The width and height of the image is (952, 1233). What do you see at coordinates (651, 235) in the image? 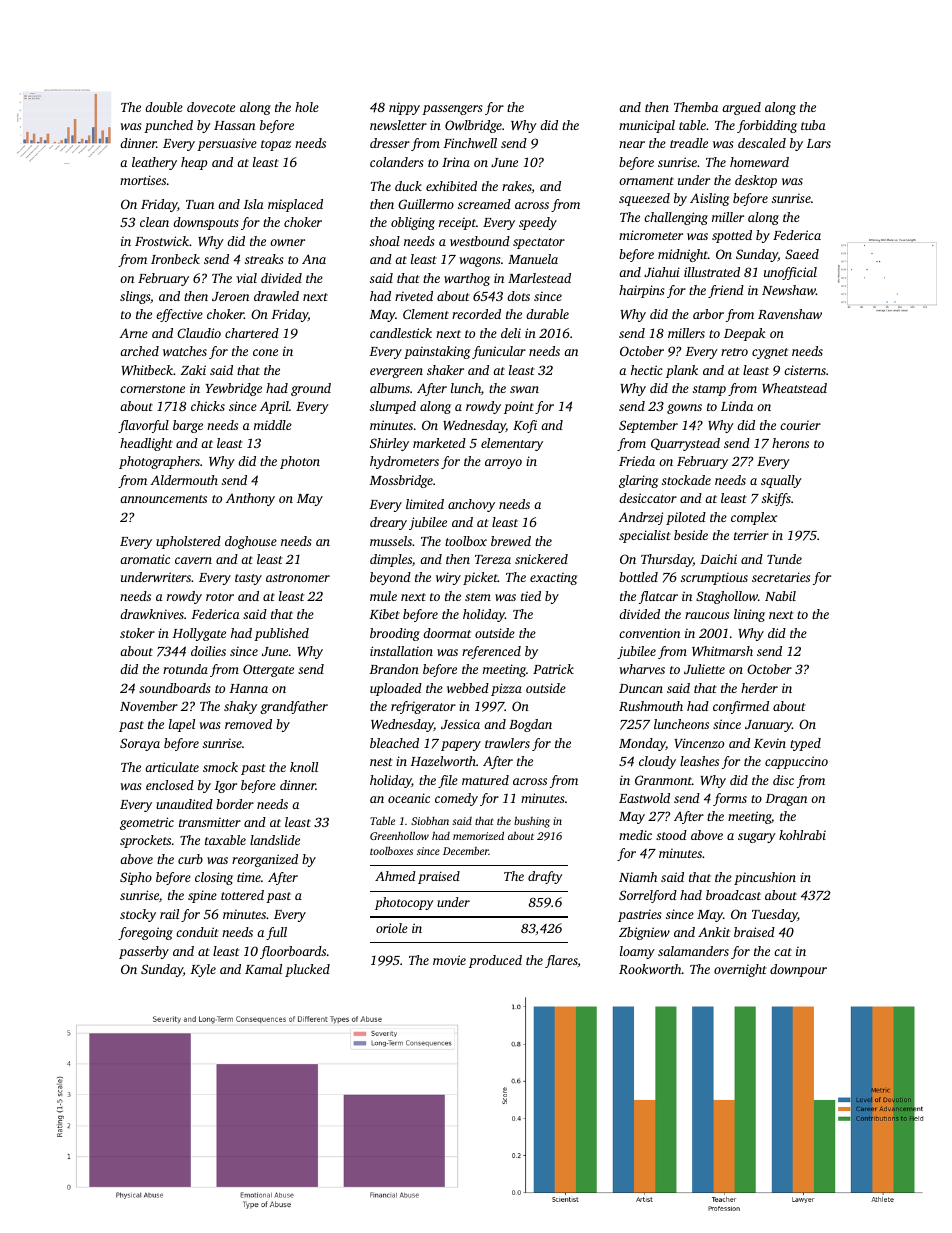
I see `micrometer` at bounding box center [651, 235].
